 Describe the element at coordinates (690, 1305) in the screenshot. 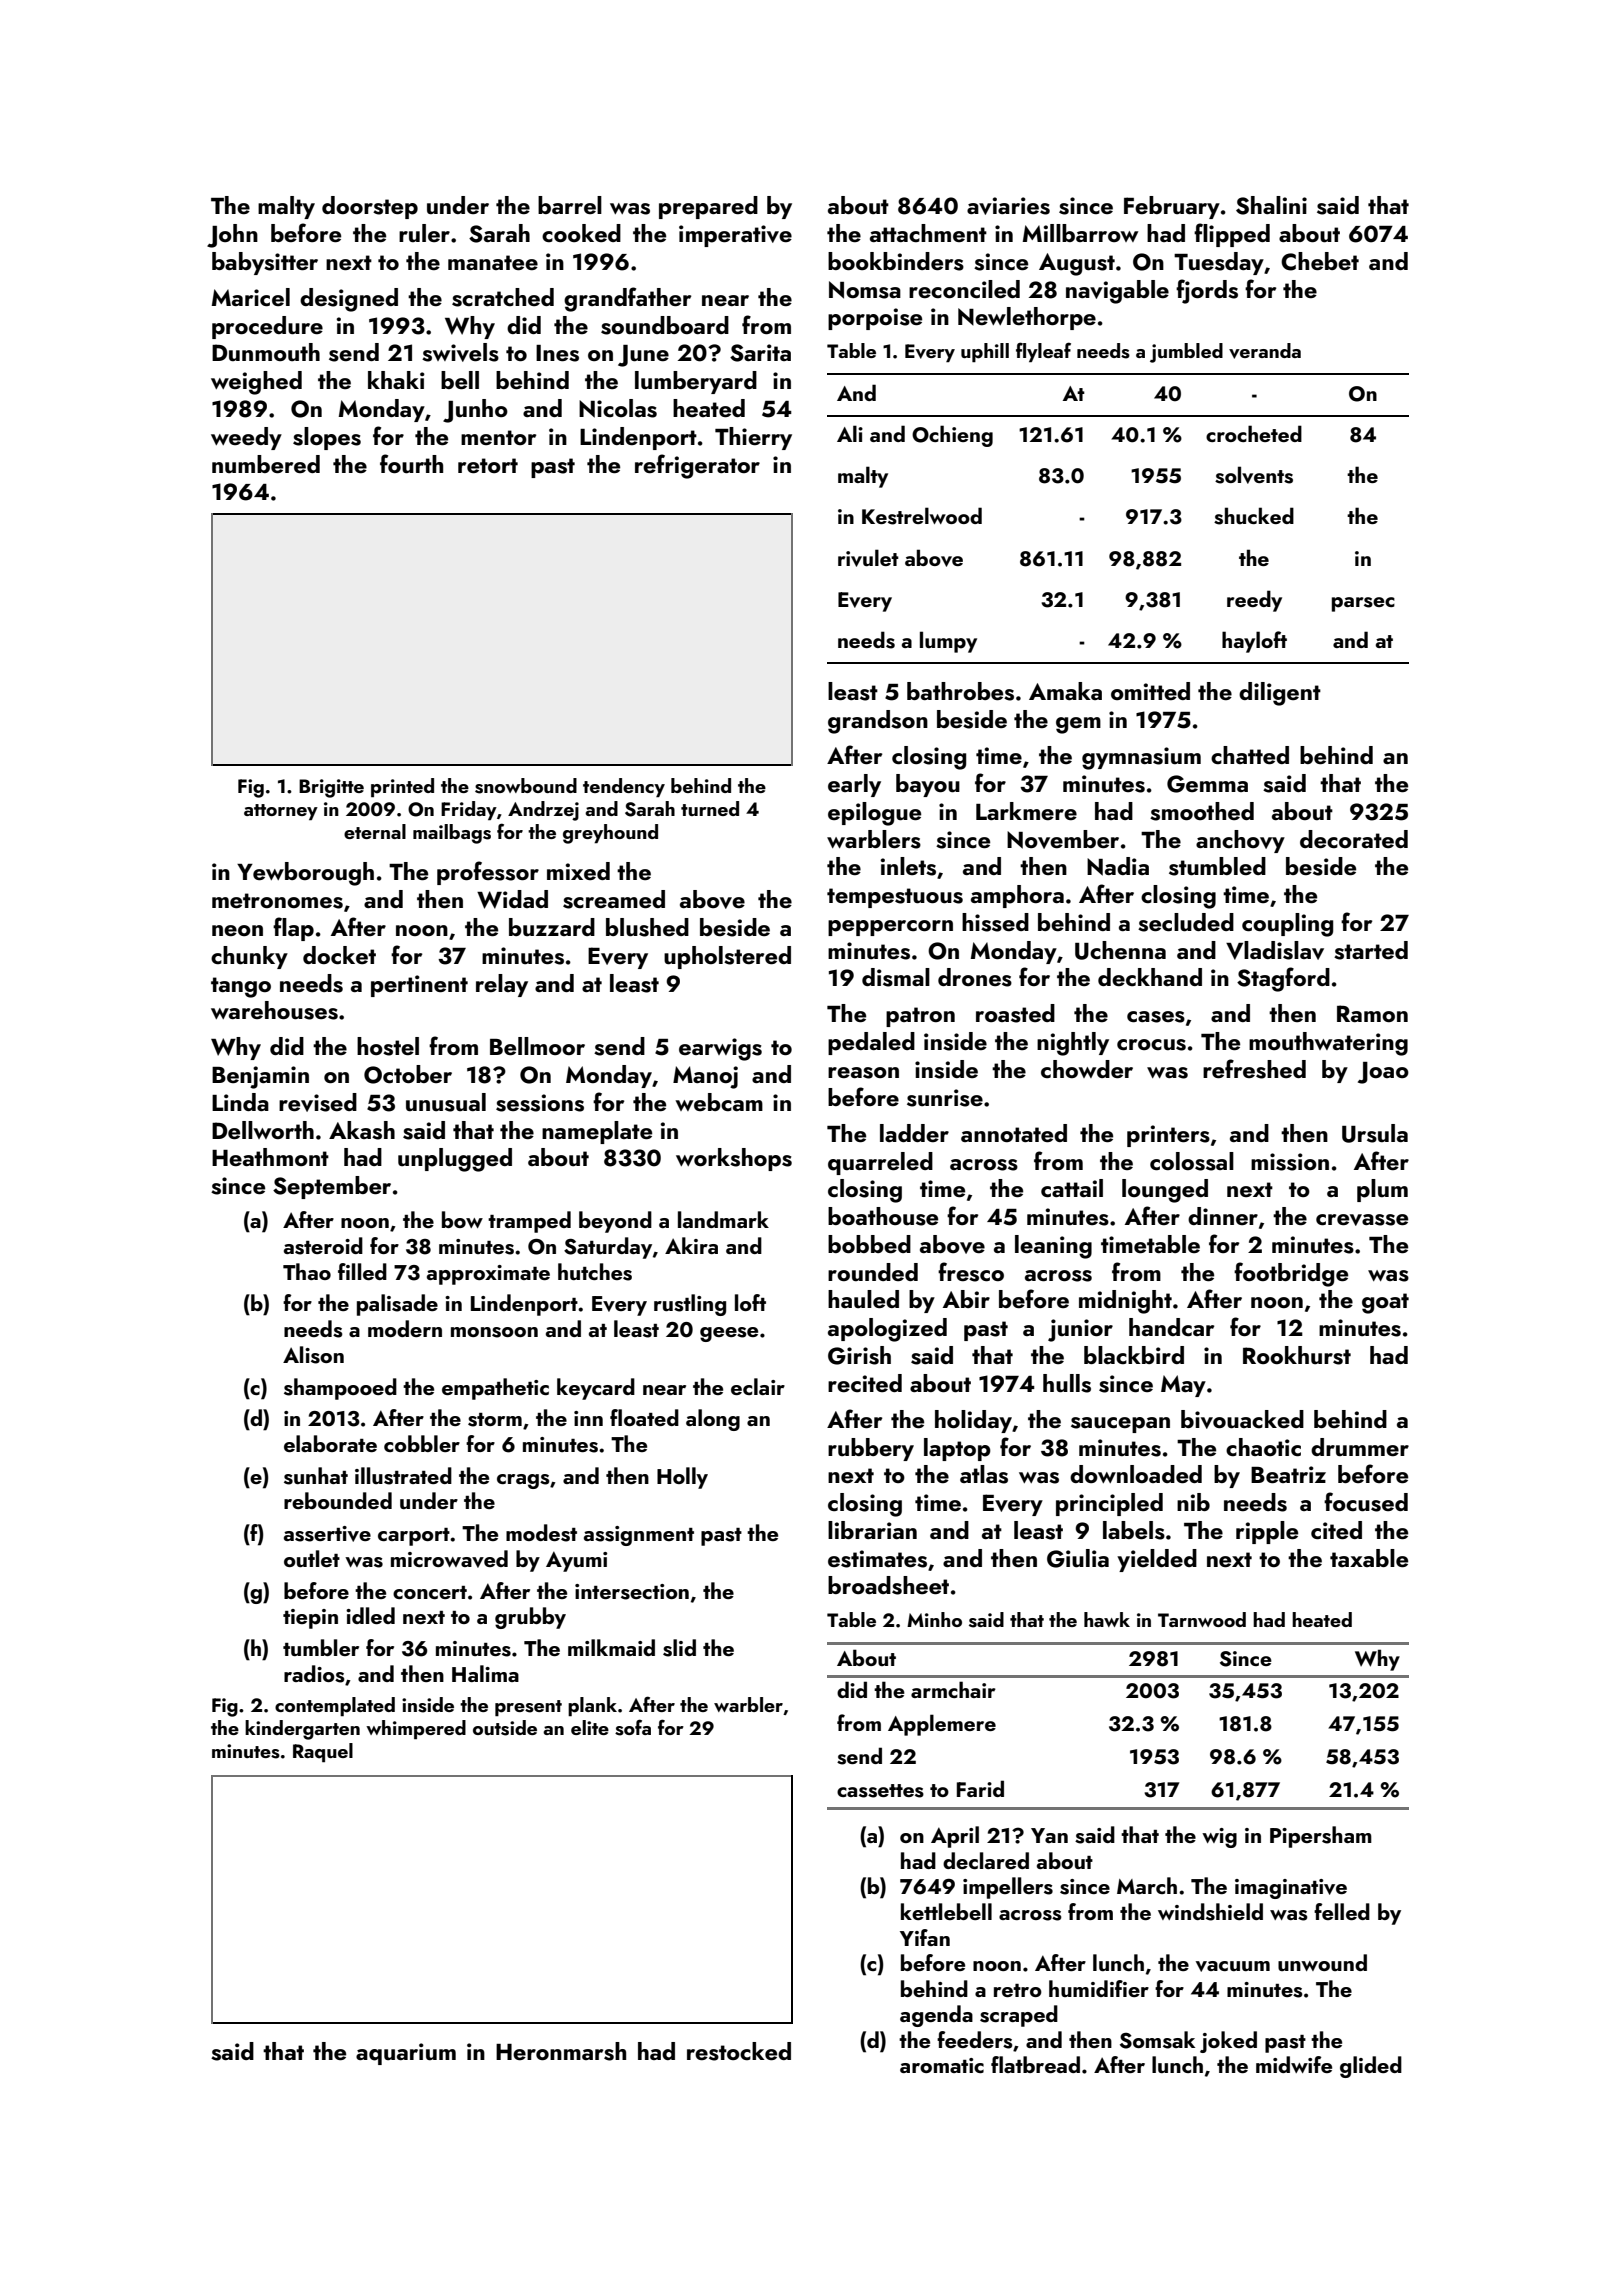

I see `rustling` at that location.
